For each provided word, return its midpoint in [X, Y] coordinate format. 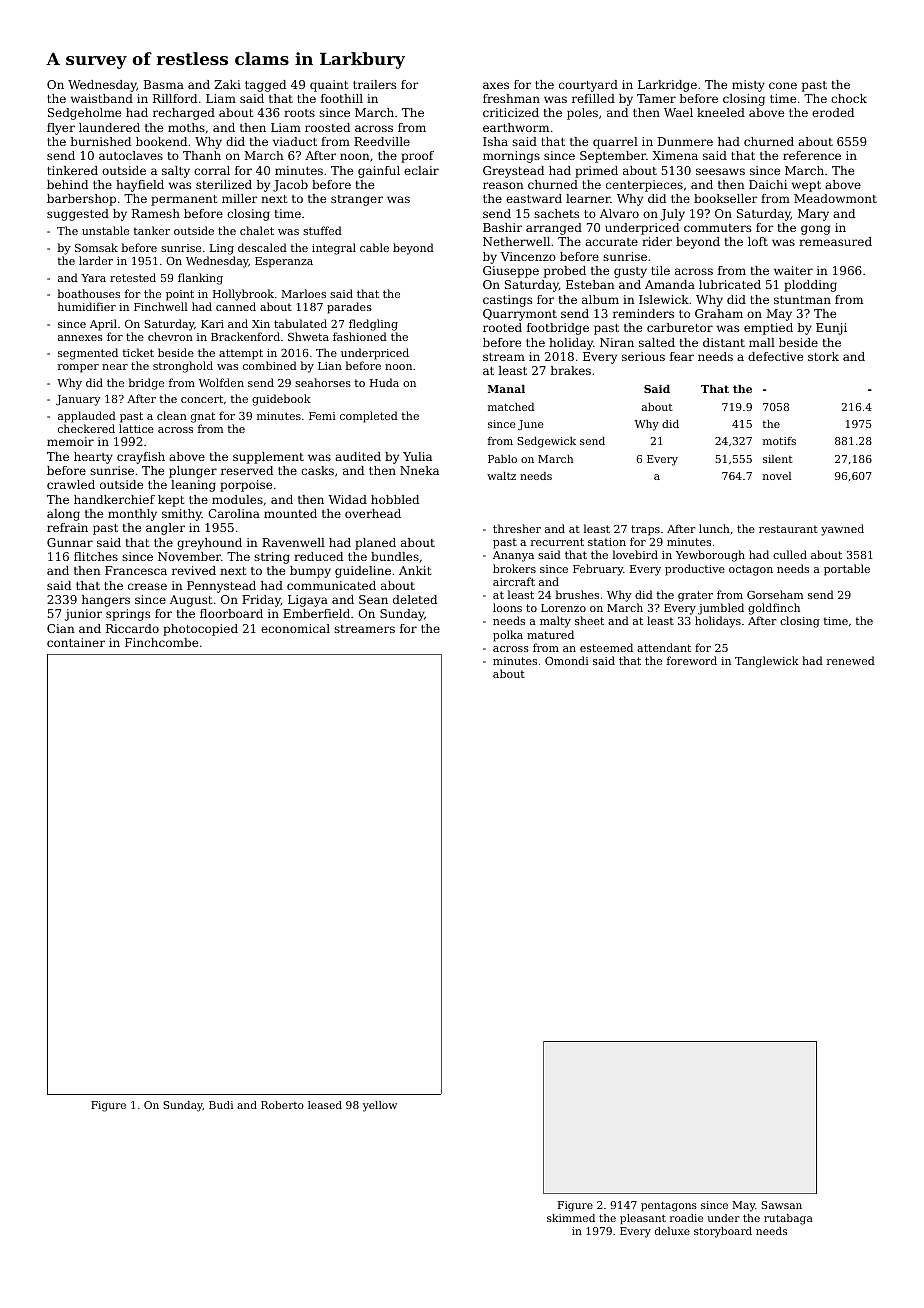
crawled [71, 484]
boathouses [89, 293]
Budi [221, 1105]
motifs [779, 441]
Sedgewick [546, 442]
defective [775, 356]
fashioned [360, 336]
